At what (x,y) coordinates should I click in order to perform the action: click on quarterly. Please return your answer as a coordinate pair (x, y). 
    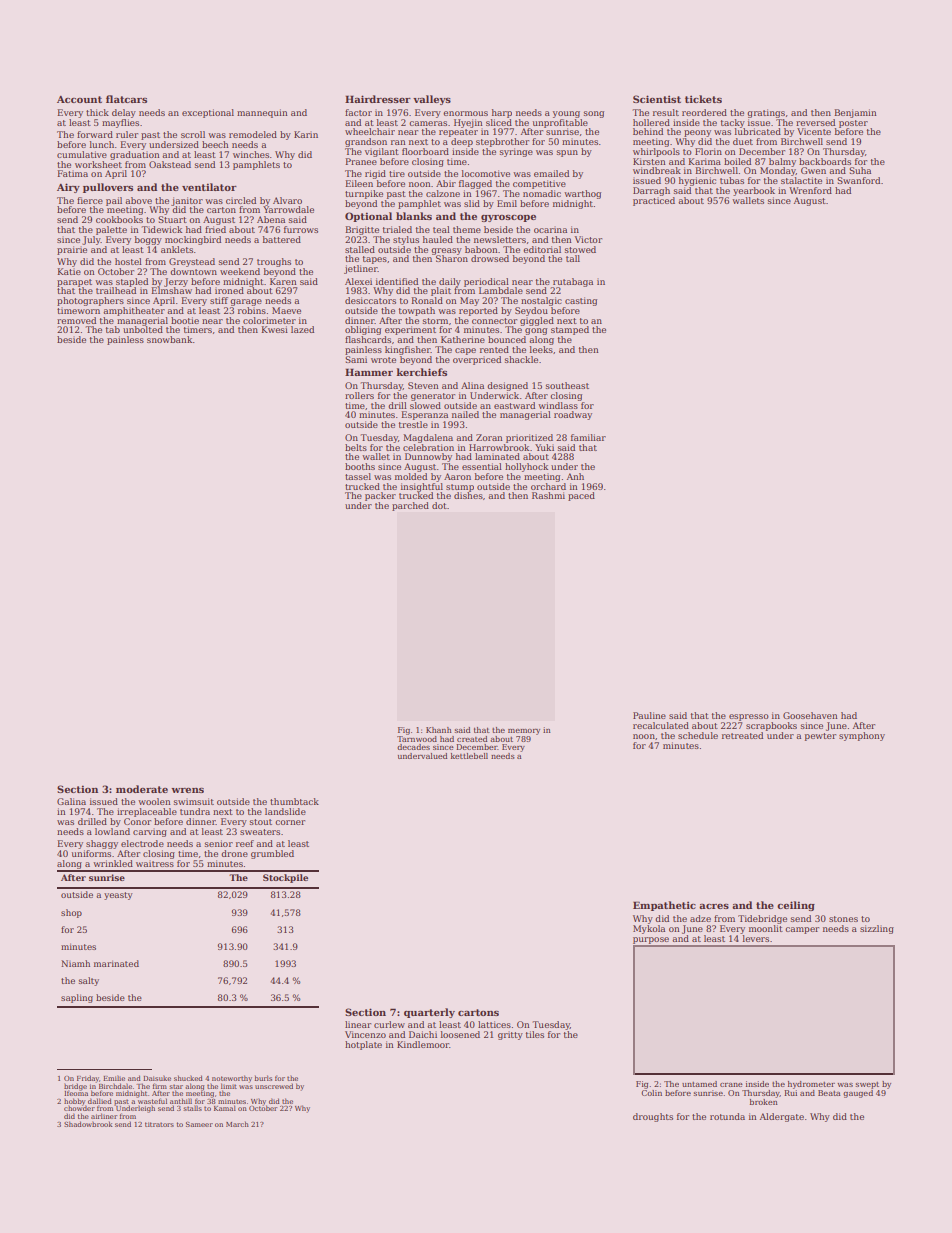
    Looking at the image, I should click on (429, 1013).
